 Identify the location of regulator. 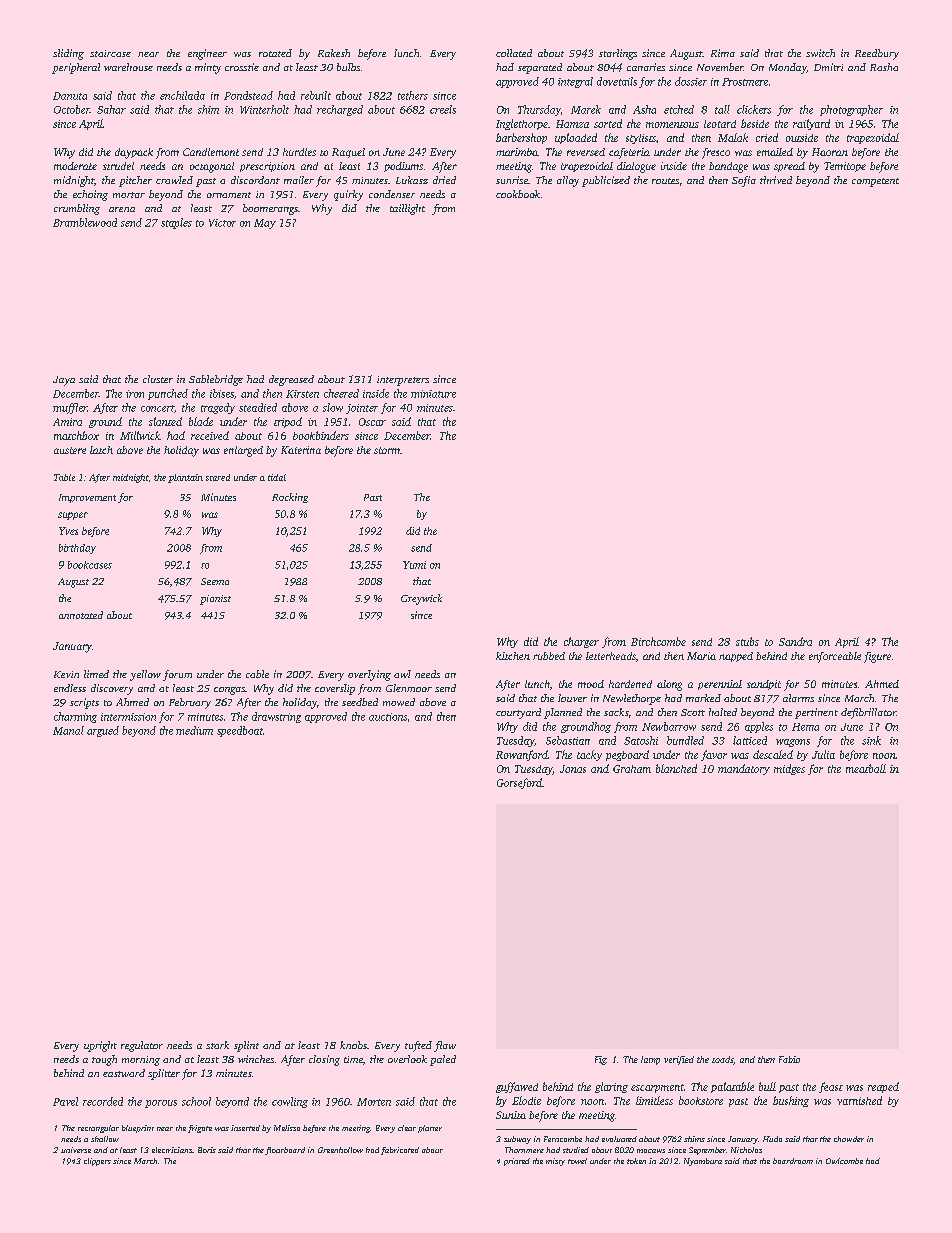
(142, 1046).
